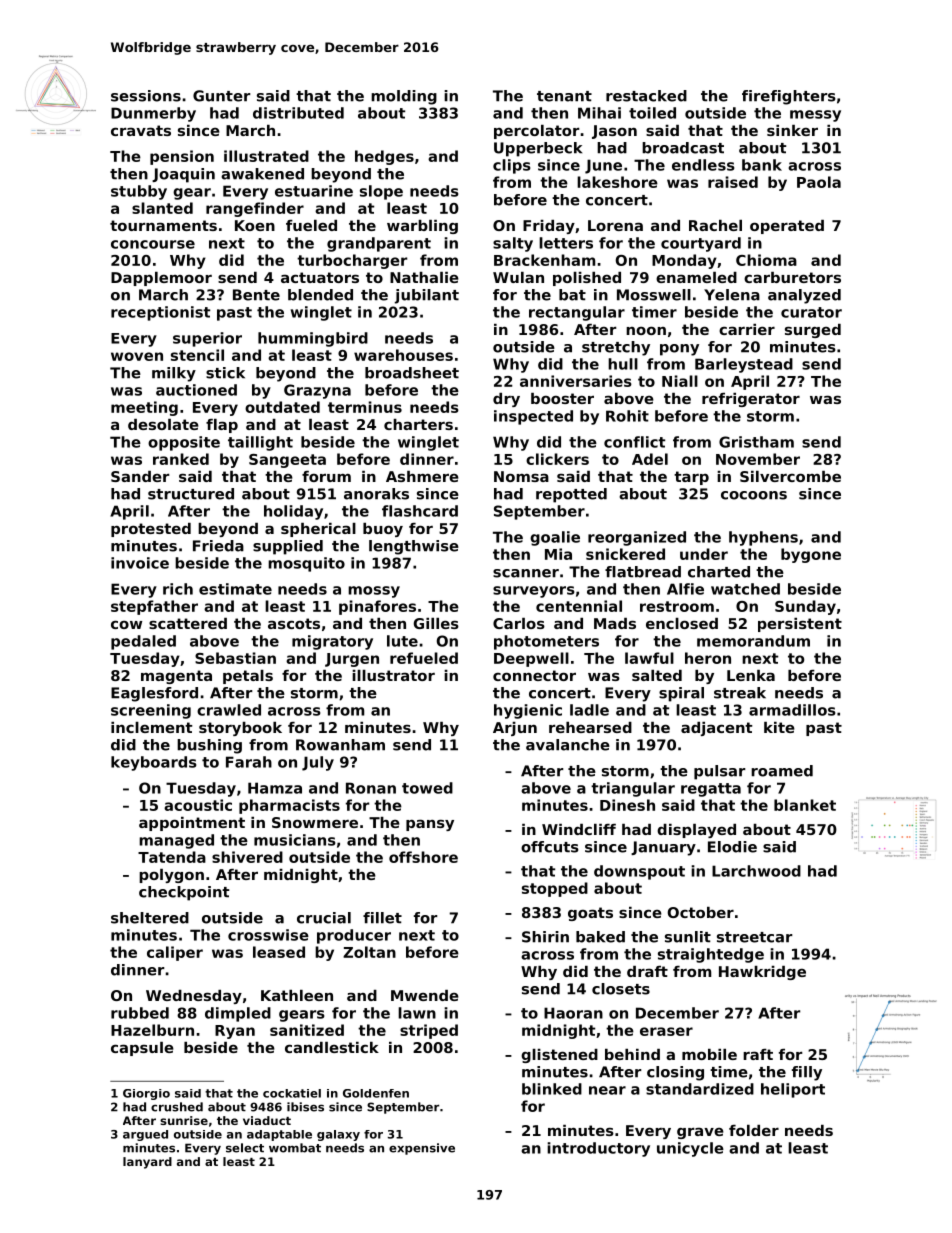  I want to click on wombat, so click(295, 1148).
